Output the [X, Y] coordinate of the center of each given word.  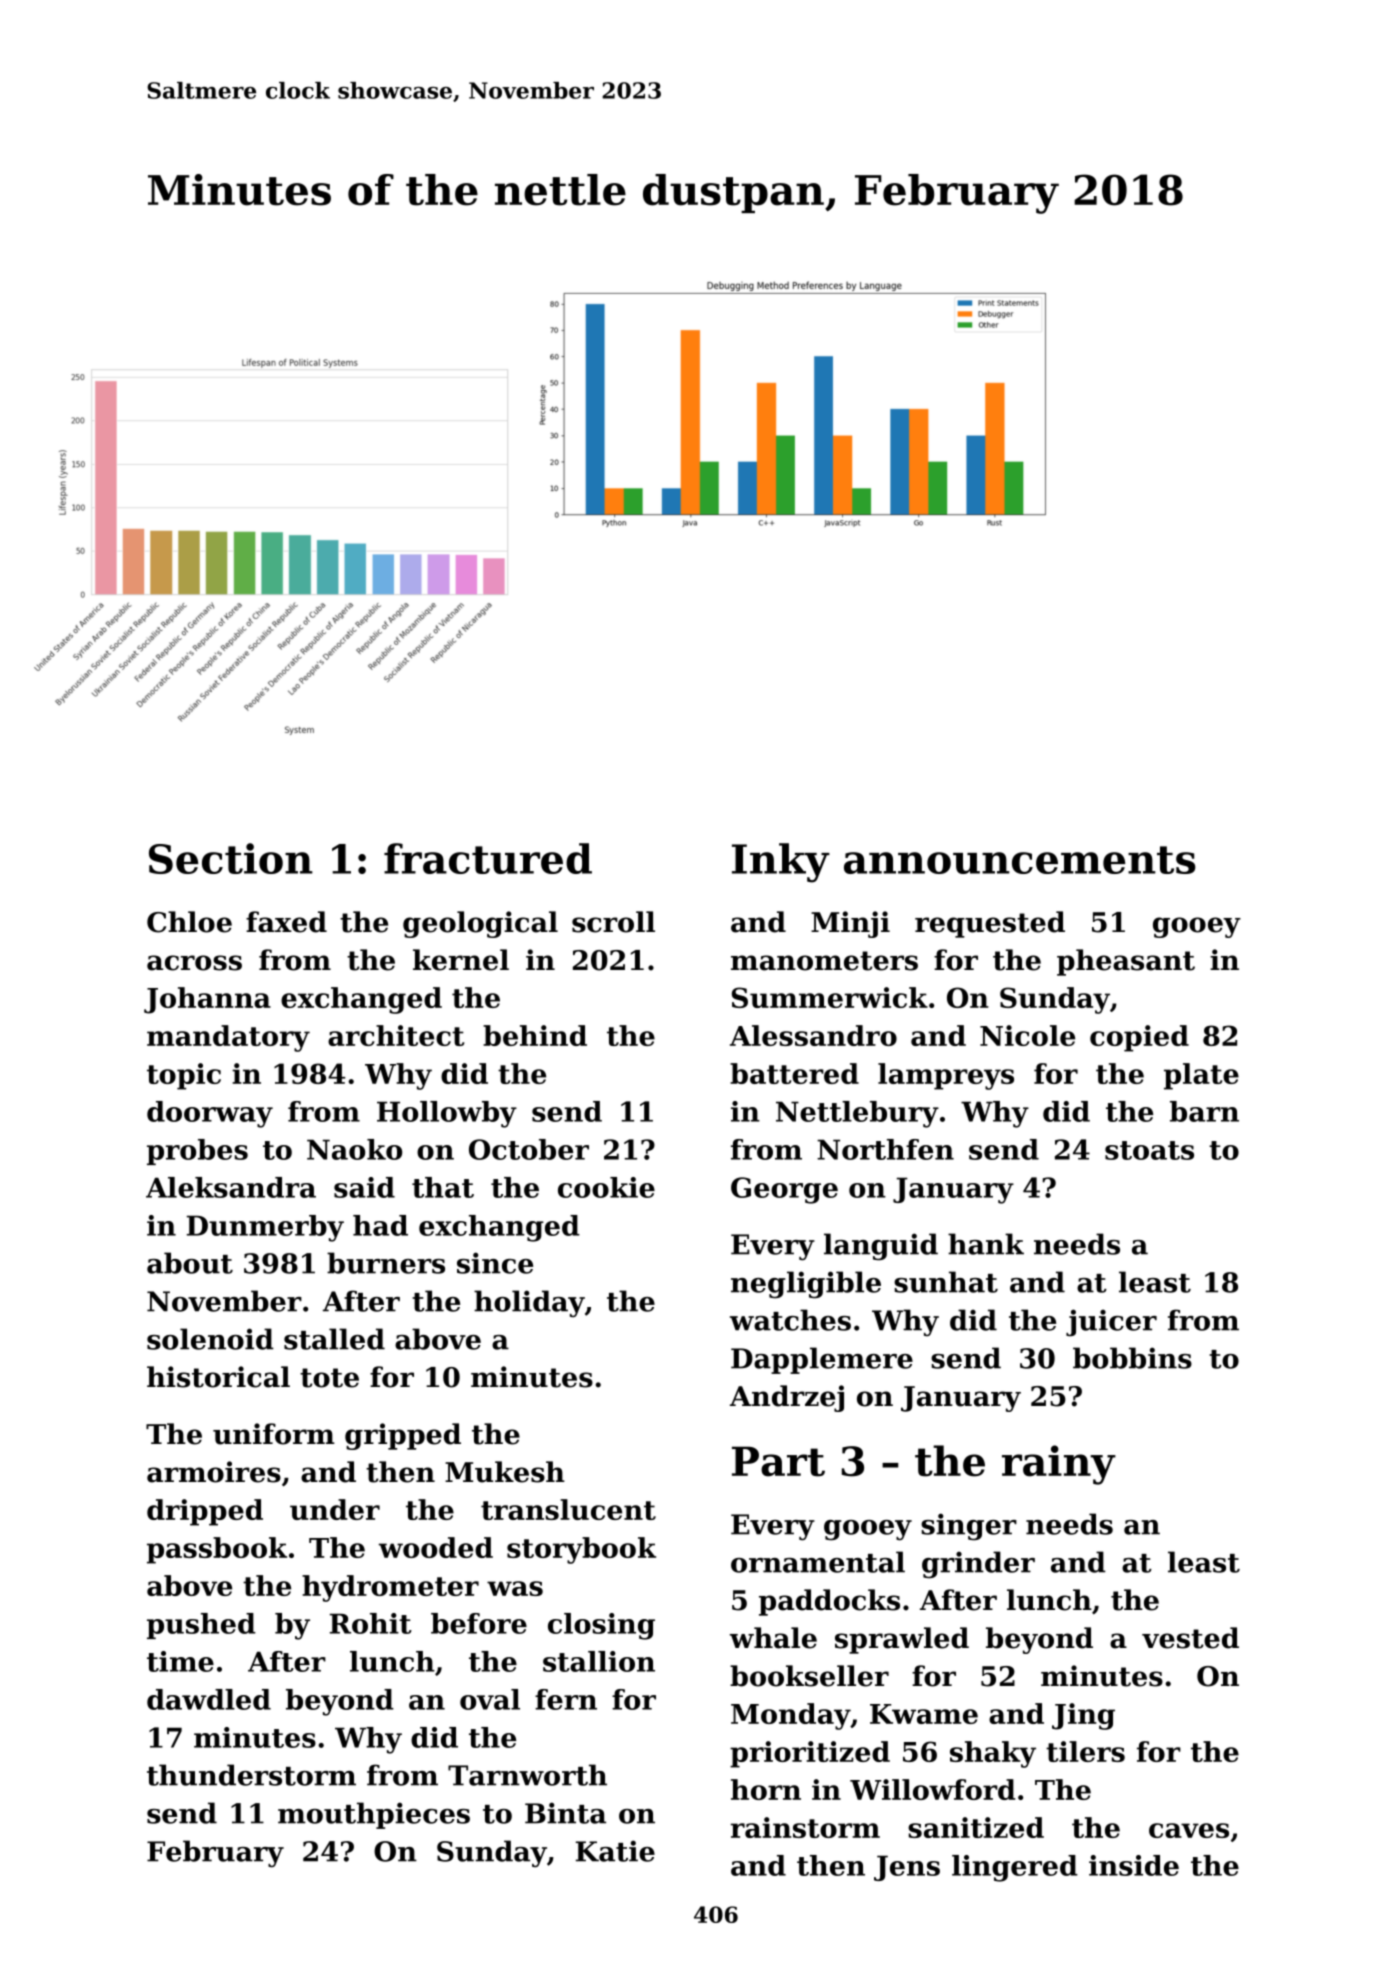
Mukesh [505, 1472]
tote [329, 1378]
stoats [1149, 1150]
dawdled [209, 1699]
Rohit [371, 1623]
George [784, 1190]
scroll [613, 922]
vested [1190, 1638]
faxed [286, 922]
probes [197, 1152]
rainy [1059, 1465]
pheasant [1126, 962]
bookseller [809, 1676]
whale [773, 1638]
